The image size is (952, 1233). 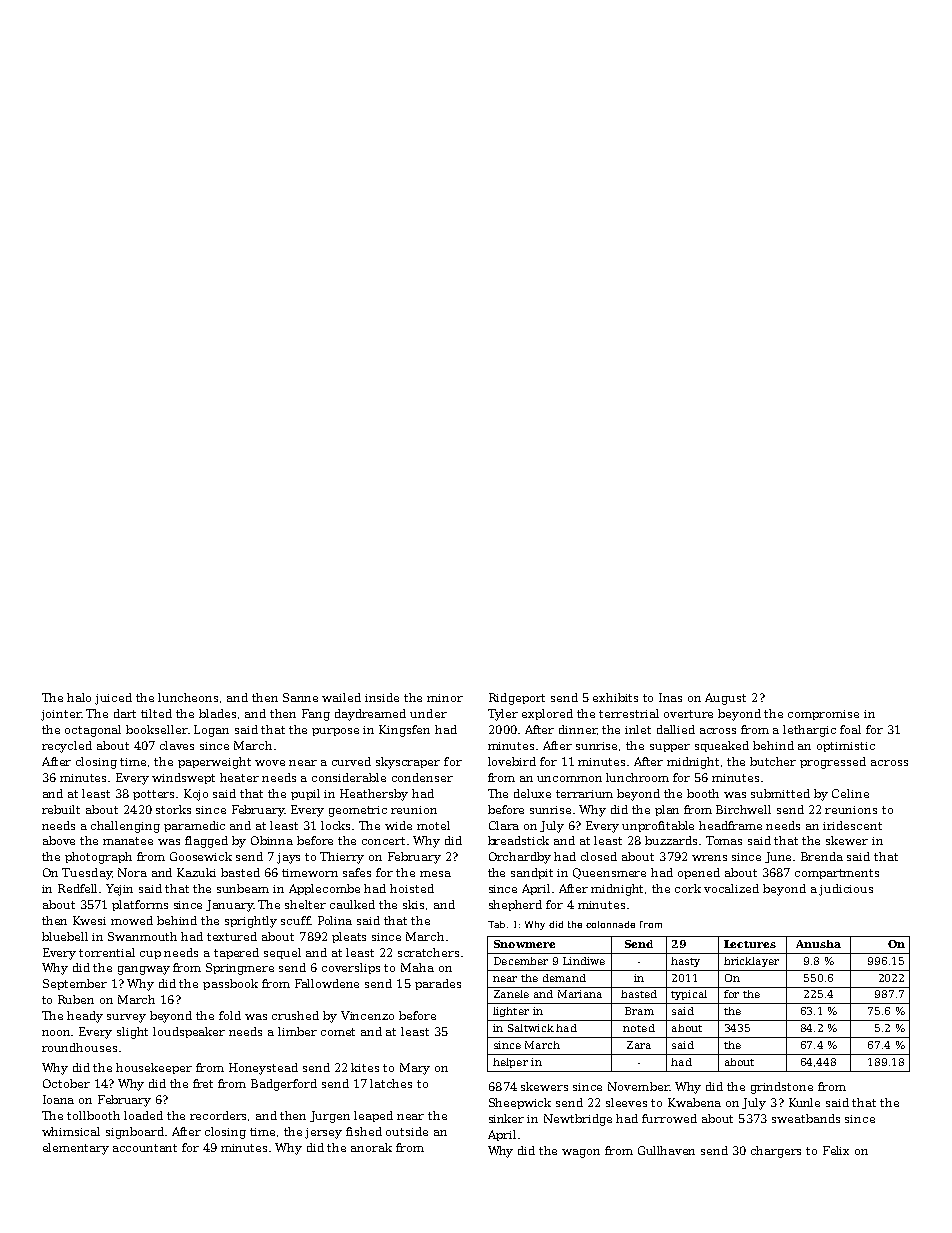 What do you see at coordinates (520, 858) in the image?
I see `Orchardby` at bounding box center [520, 858].
